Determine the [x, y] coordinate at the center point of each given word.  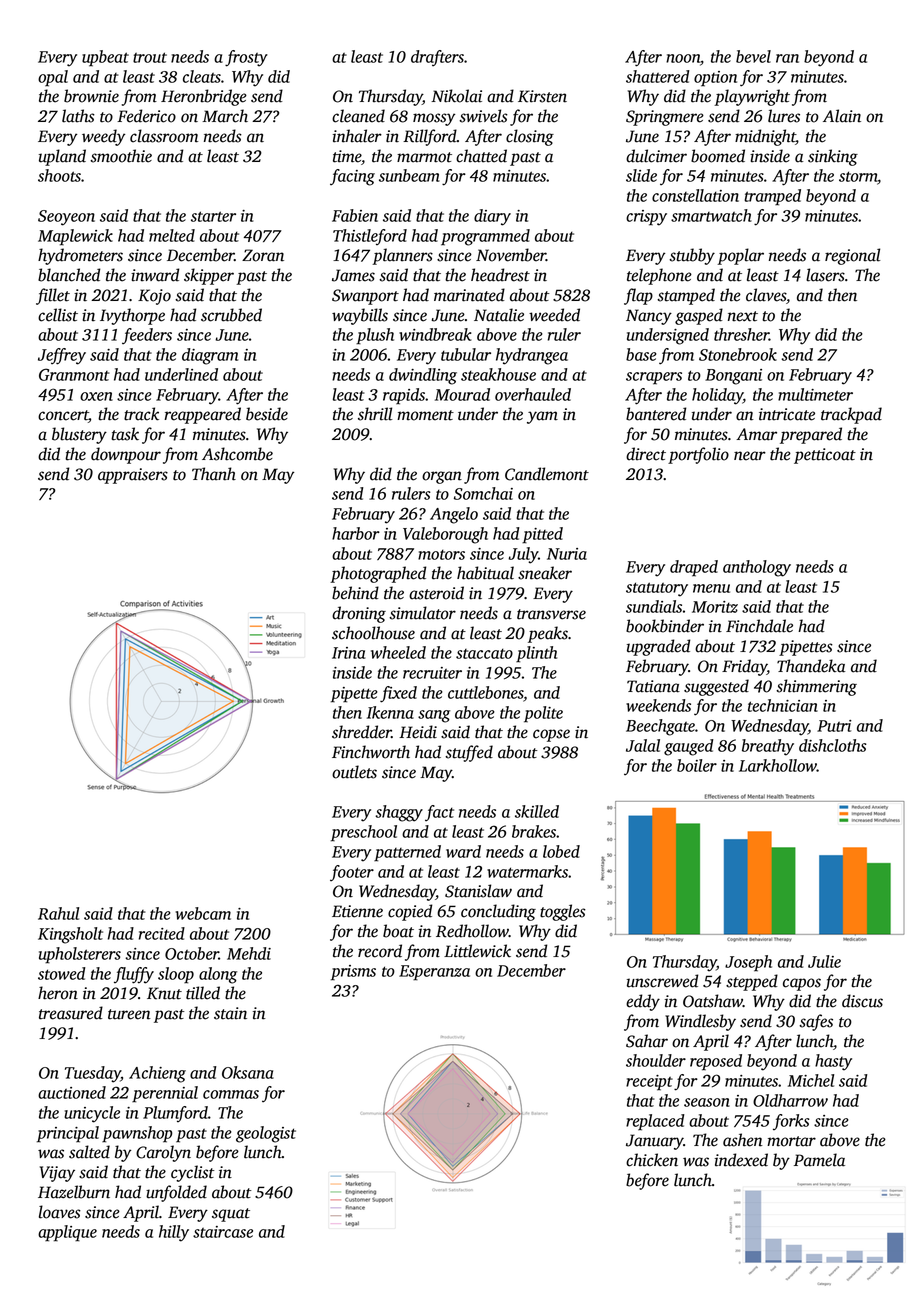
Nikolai [456, 96]
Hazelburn [74, 1192]
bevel [753, 56]
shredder [361, 732]
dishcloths [833, 745]
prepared [811, 435]
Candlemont [547, 474]
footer [352, 873]
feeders [147, 336]
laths [78, 116]
